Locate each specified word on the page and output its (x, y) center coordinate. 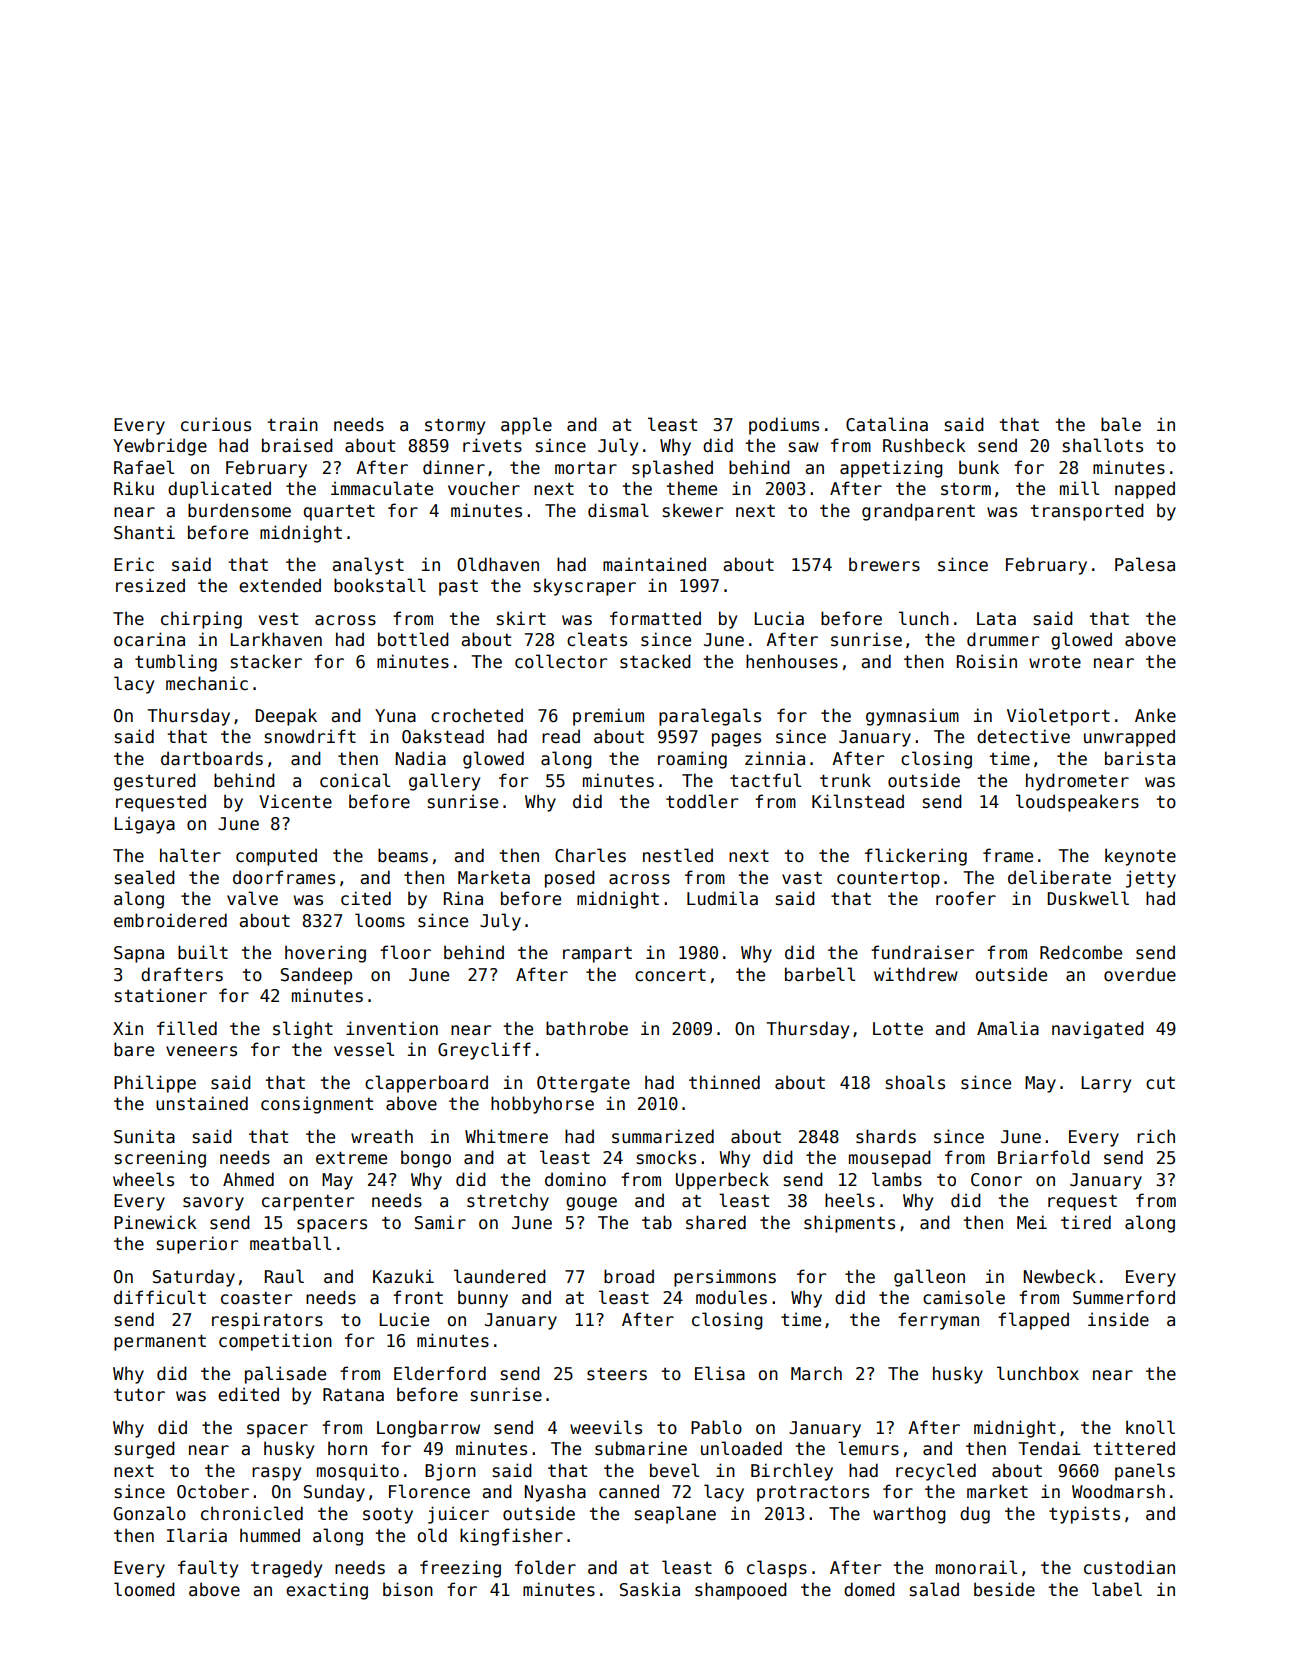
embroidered (170, 920)
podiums (784, 426)
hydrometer (1077, 782)
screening (160, 1159)
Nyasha (555, 1493)
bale (1121, 424)
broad (629, 1276)
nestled (678, 855)
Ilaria (197, 1535)
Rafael (144, 467)
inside (1118, 1319)
